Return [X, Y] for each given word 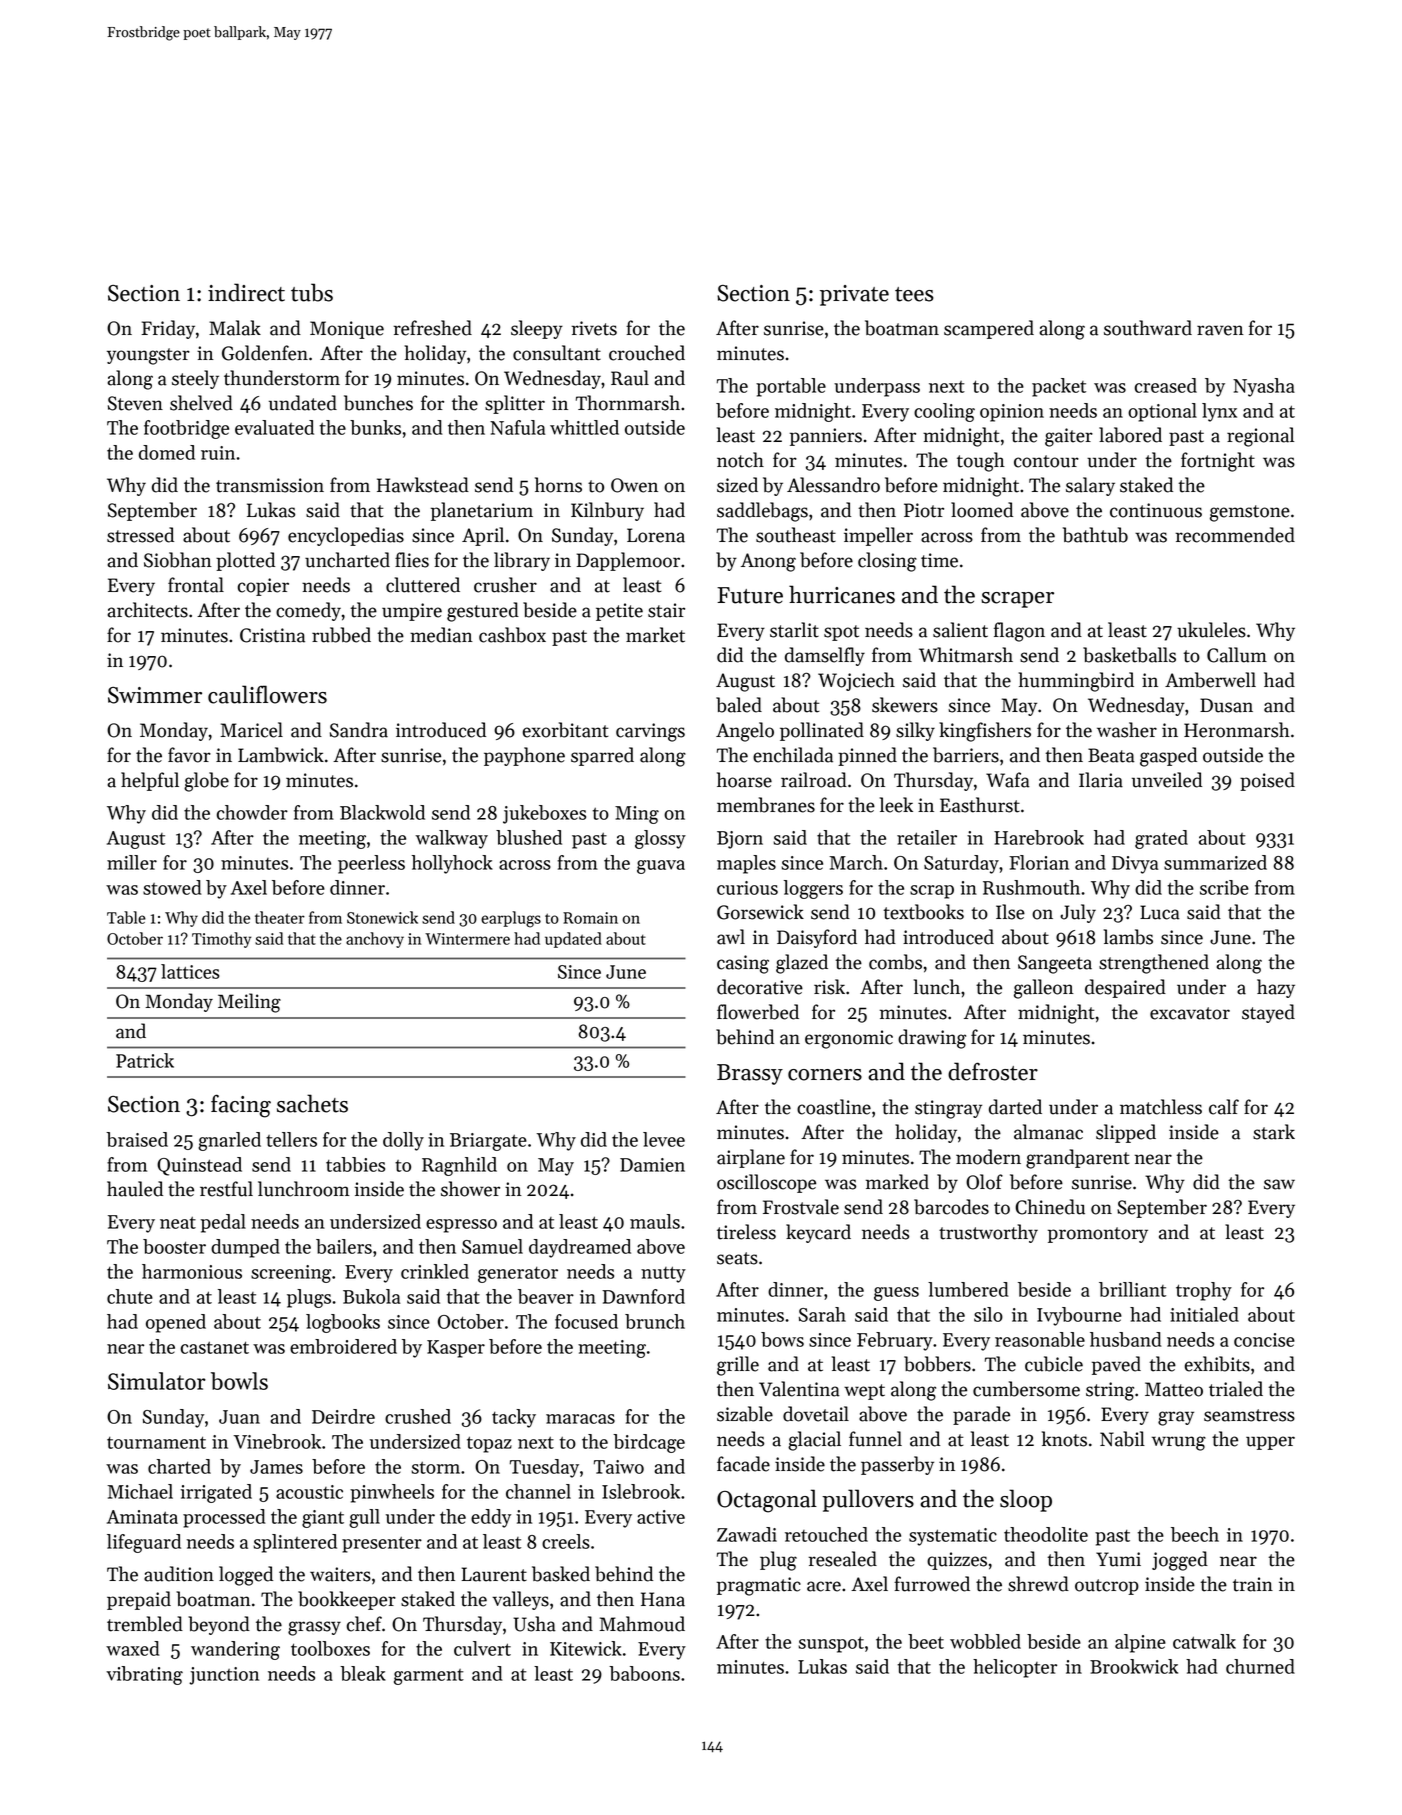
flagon [1019, 632]
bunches [378, 403]
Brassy [750, 1074]
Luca [1160, 912]
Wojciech [856, 681]
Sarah [822, 1314]
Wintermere [467, 939]
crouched [647, 353]
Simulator [157, 1381]
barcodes [951, 1207]
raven [1220, 330]
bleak [363, 1673]
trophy [1204, 1291]
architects [147, 610]
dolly [403, 1141]
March [856, 862]
